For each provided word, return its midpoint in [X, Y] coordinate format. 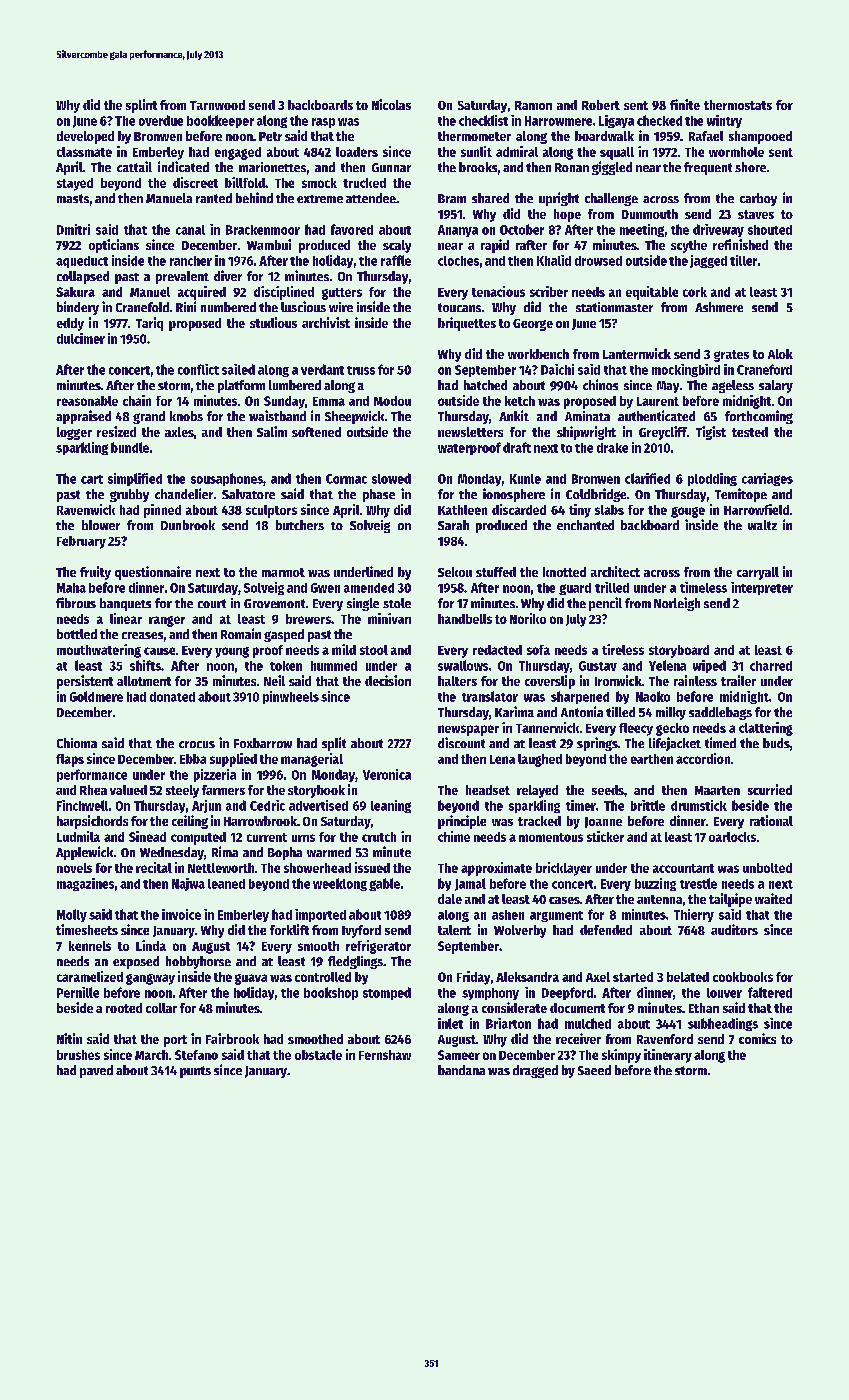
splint [141, 106]
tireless [623, 649]
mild [344, 649]
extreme [320, 199]
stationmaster [614, 307]
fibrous [76, 602]
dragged [535, 1071]
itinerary [668, 1056]
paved [96, 1071]
